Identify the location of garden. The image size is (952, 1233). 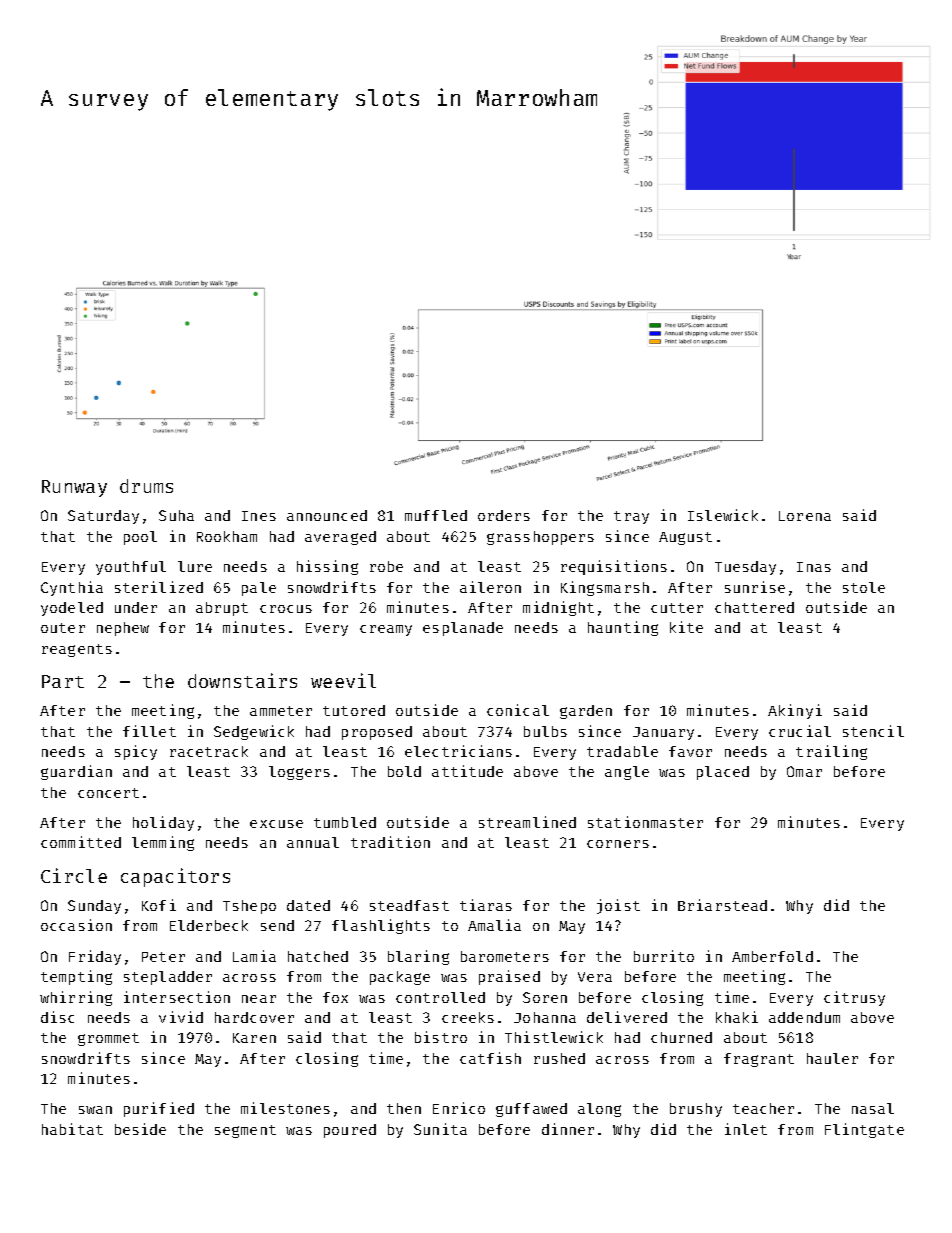
(586, 712).
